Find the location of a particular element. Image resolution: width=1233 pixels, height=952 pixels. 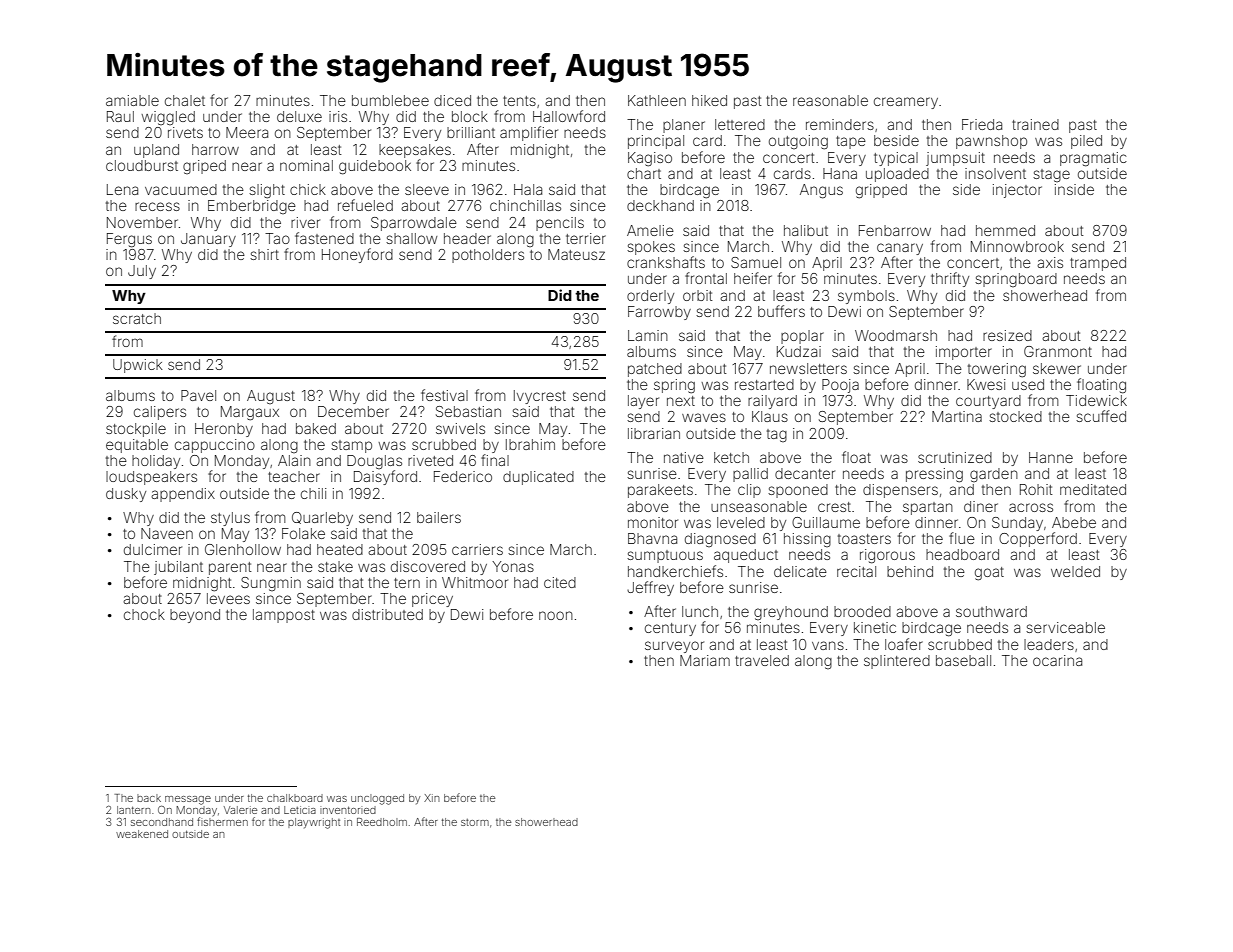

sleeve is located at coordinates (427, 189).
